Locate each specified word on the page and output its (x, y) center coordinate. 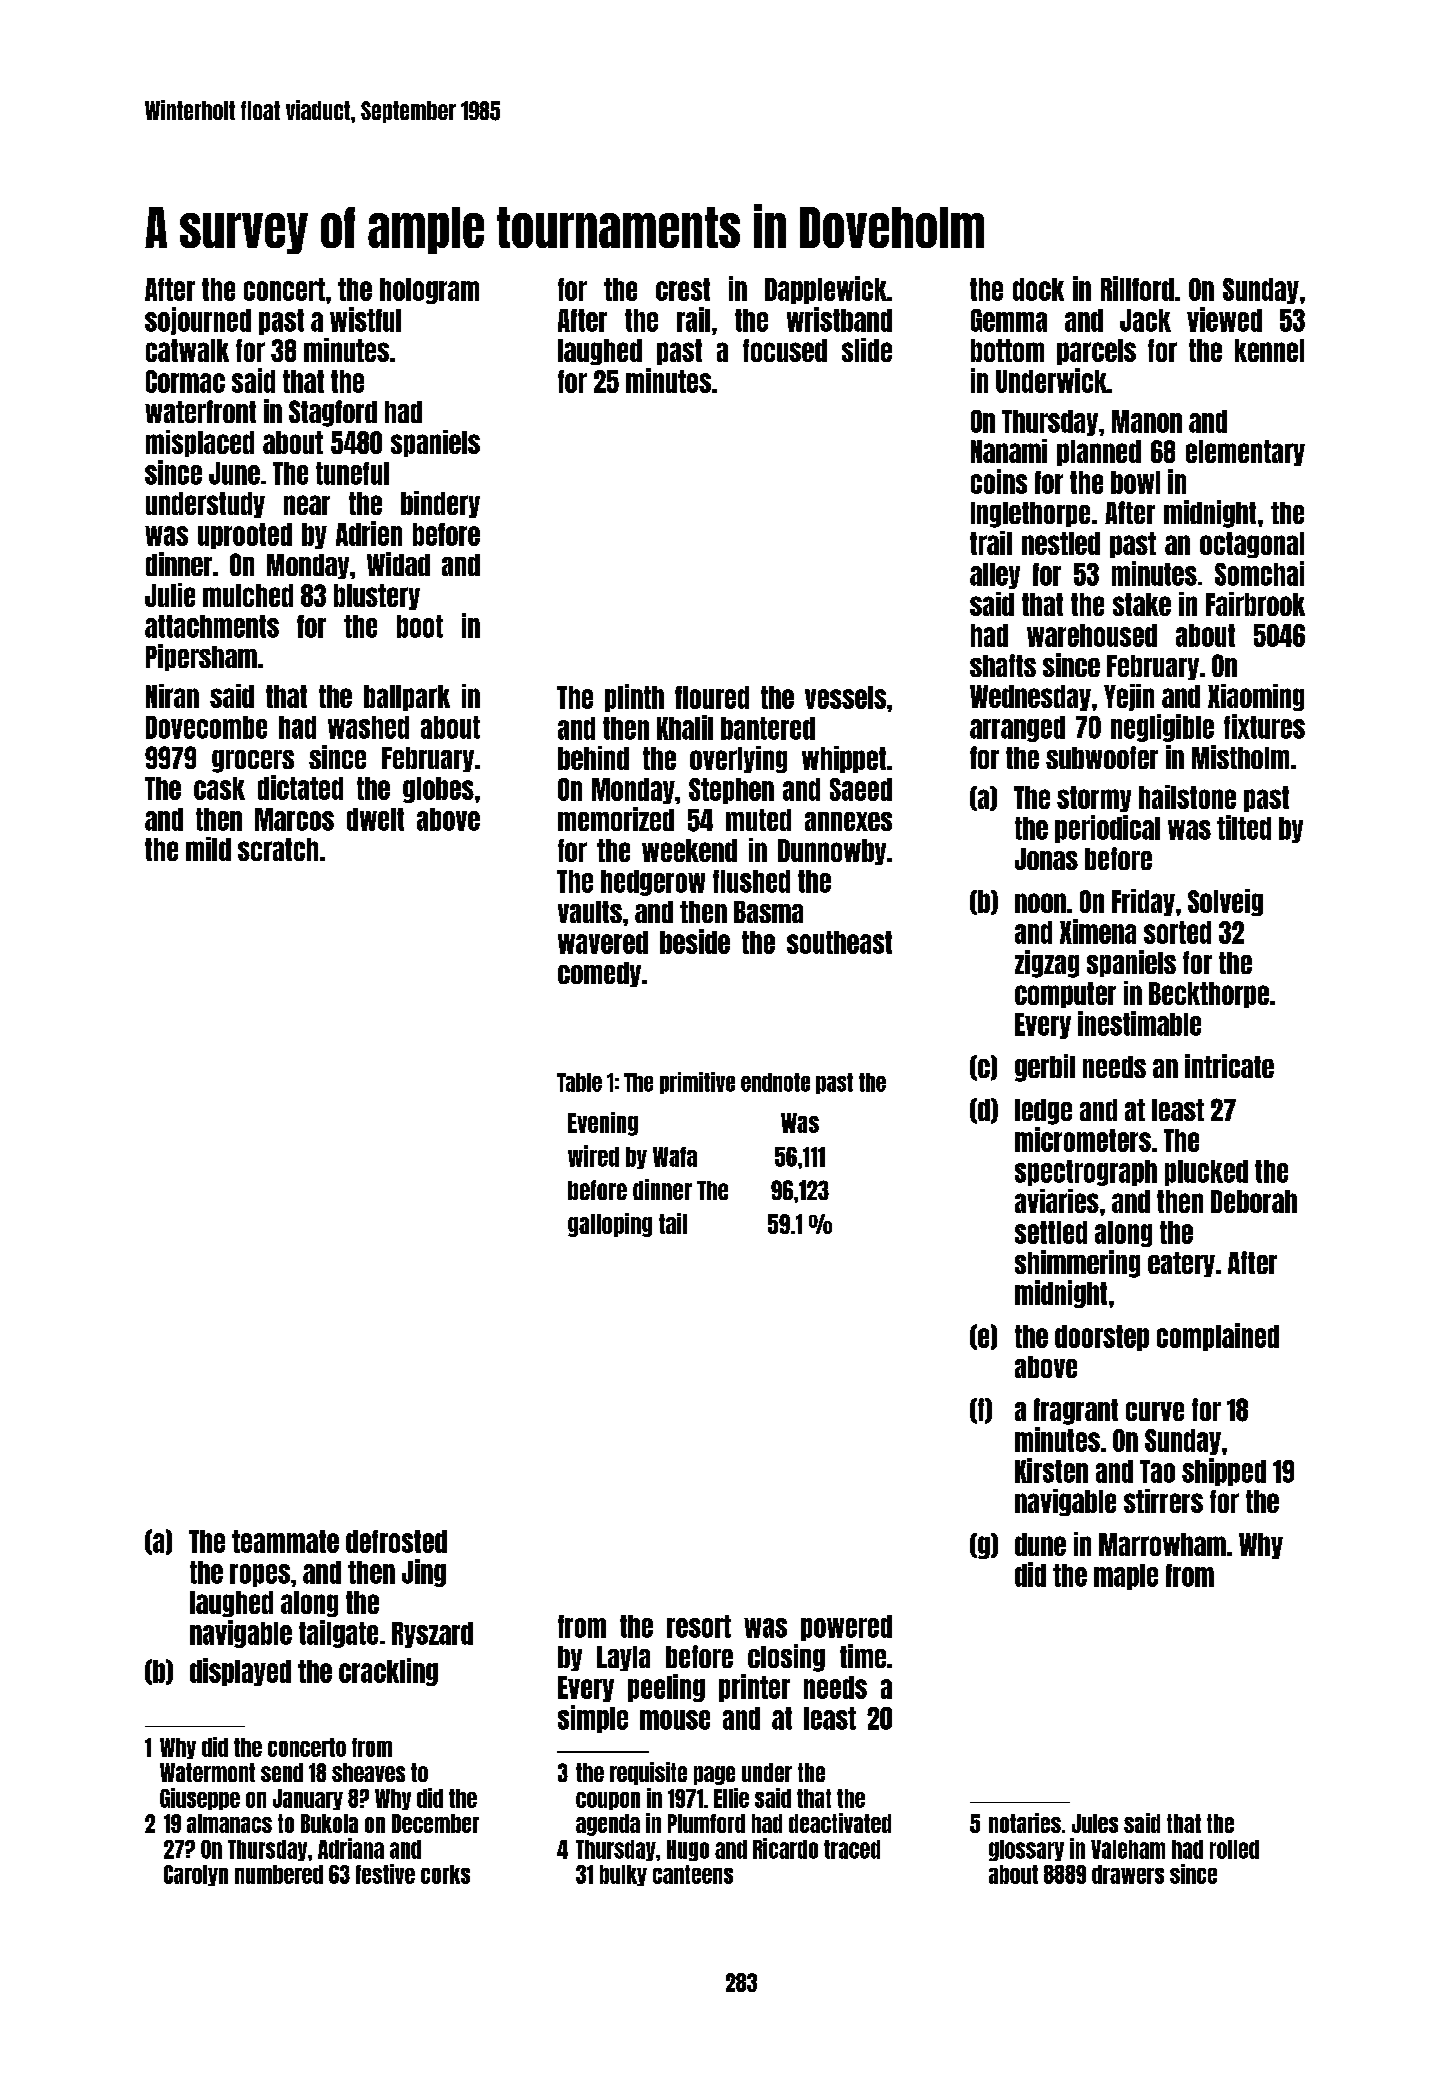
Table (579, 1082)
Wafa (675, 1157)
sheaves (368, 1772)
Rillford (1137, 288)
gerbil (1045, 1068)
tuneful (352, 473)
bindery (440, 504)
